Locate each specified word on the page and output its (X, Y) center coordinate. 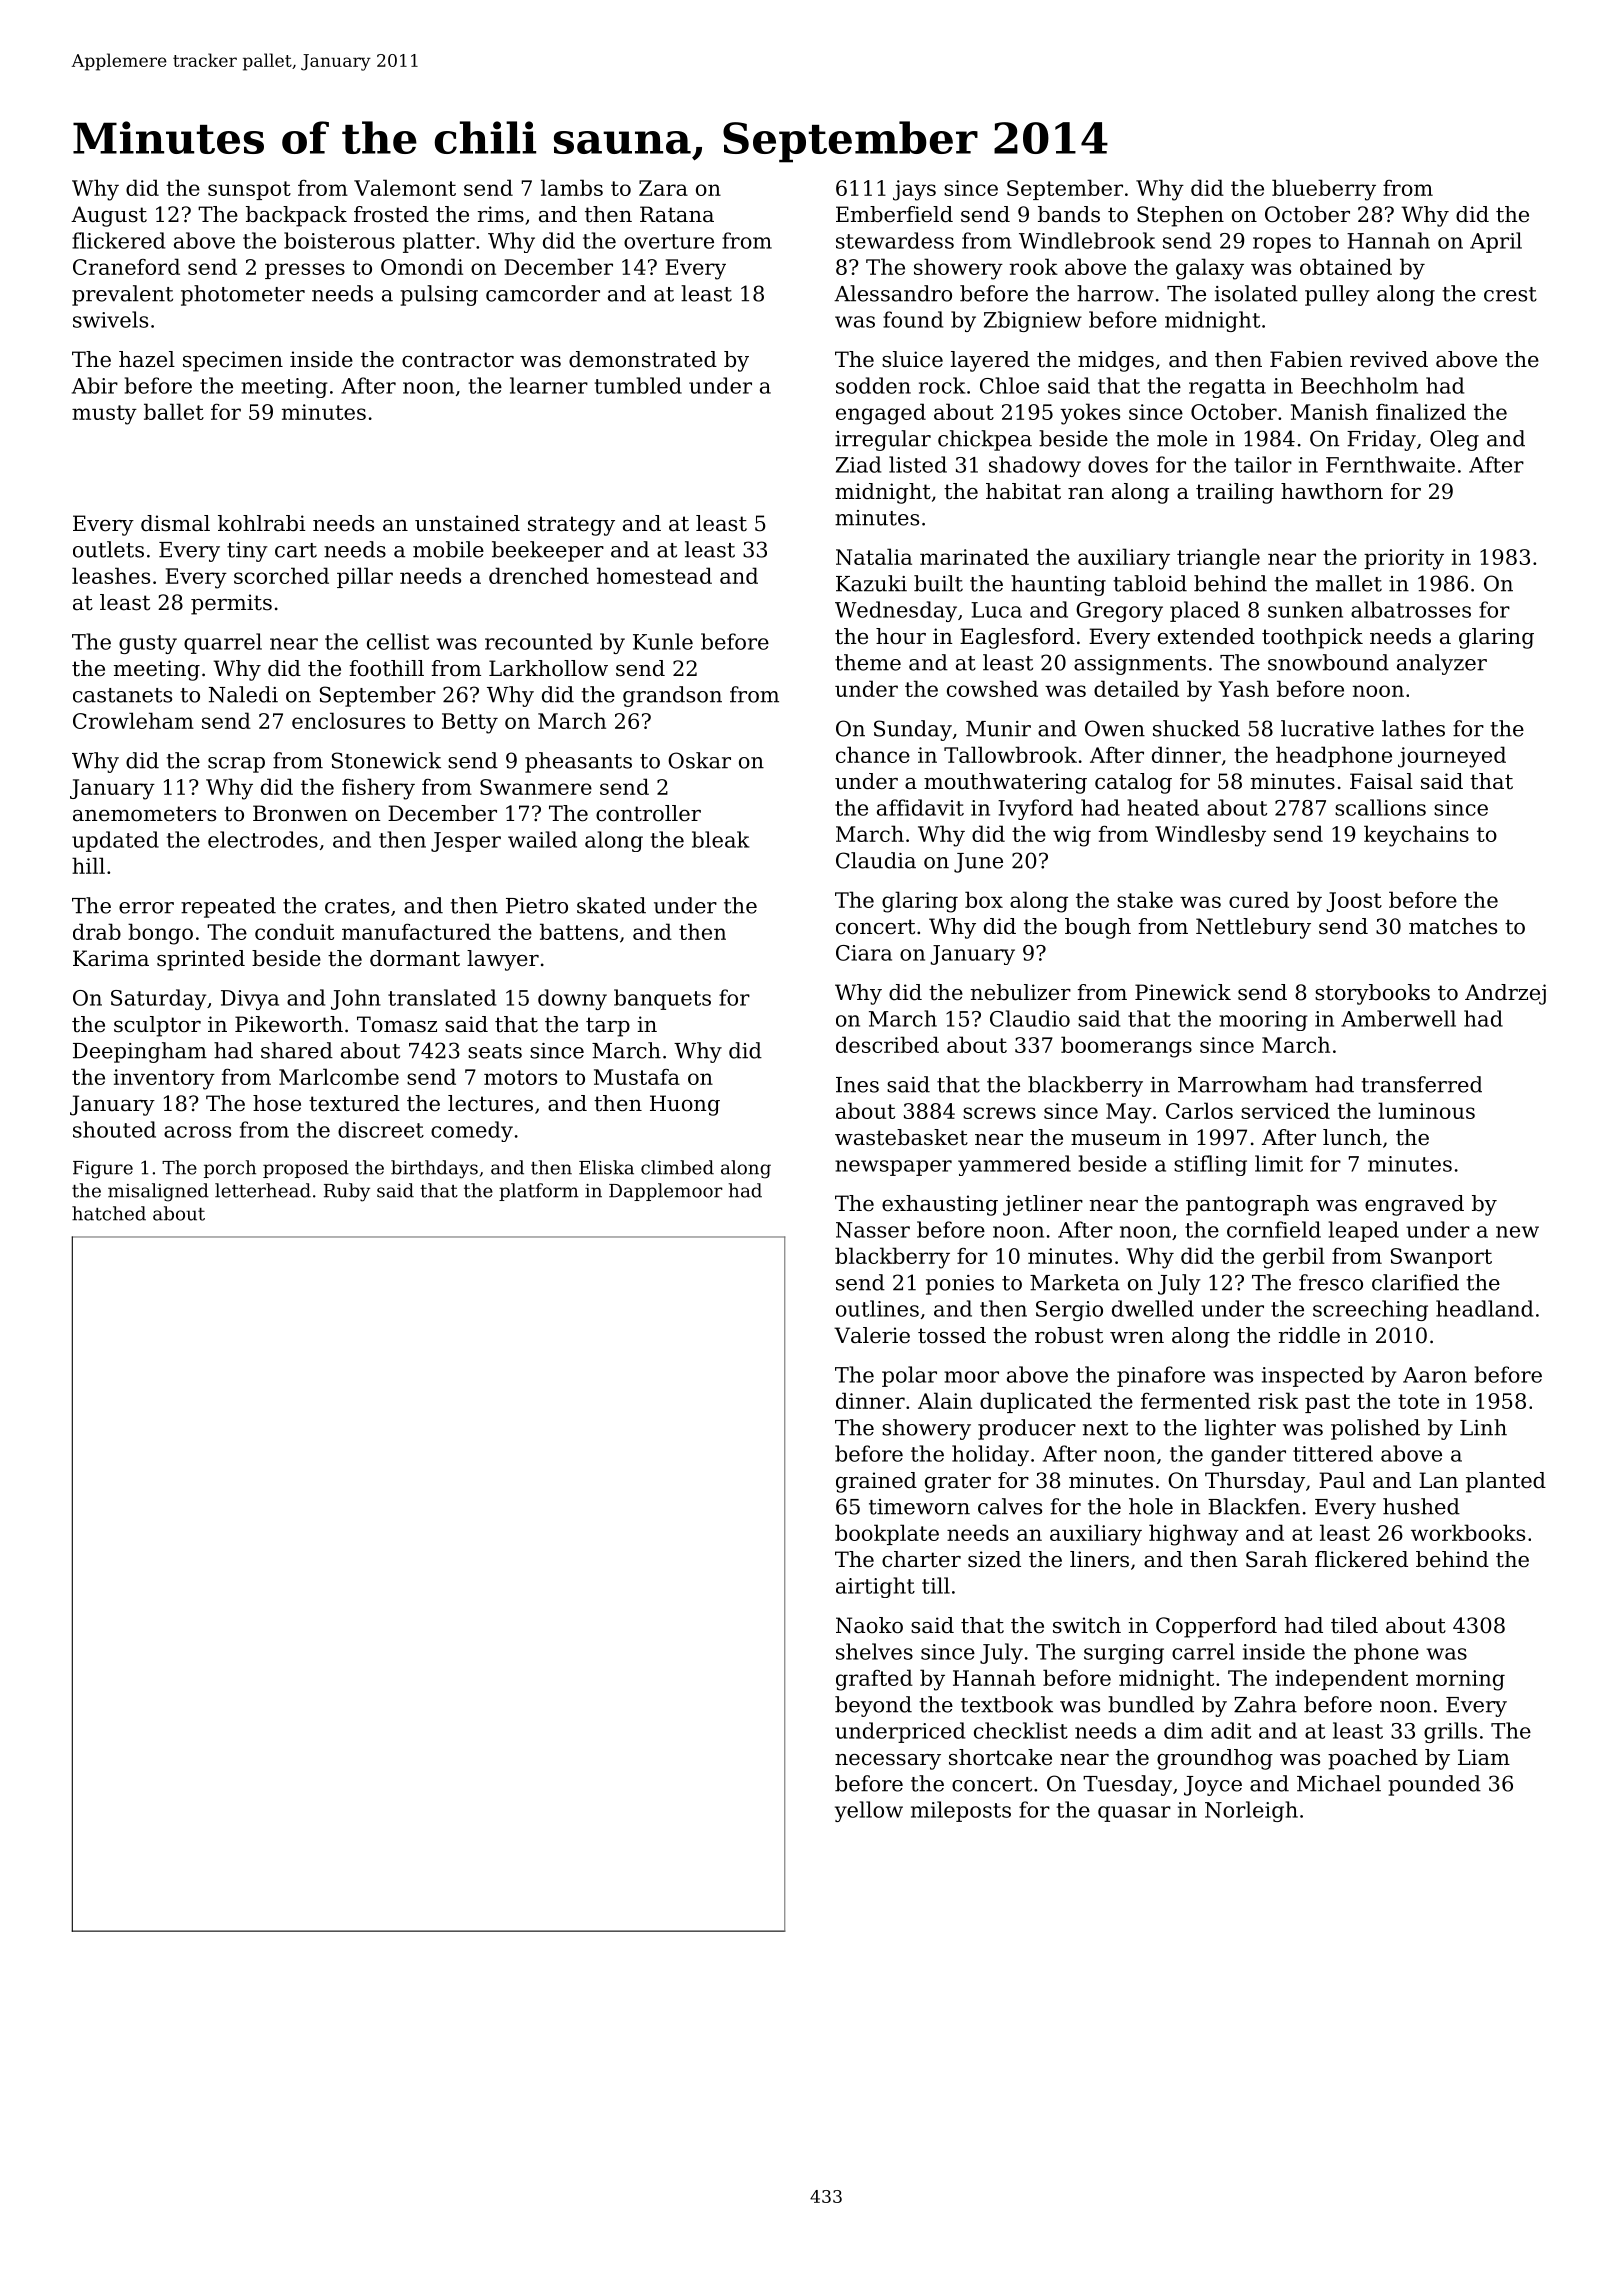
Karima (111, 958)
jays (914, 190)
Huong (685, 1105)
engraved (1414, 1205)
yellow (869, 1811)
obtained (1346, 266)
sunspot (249, 190)
